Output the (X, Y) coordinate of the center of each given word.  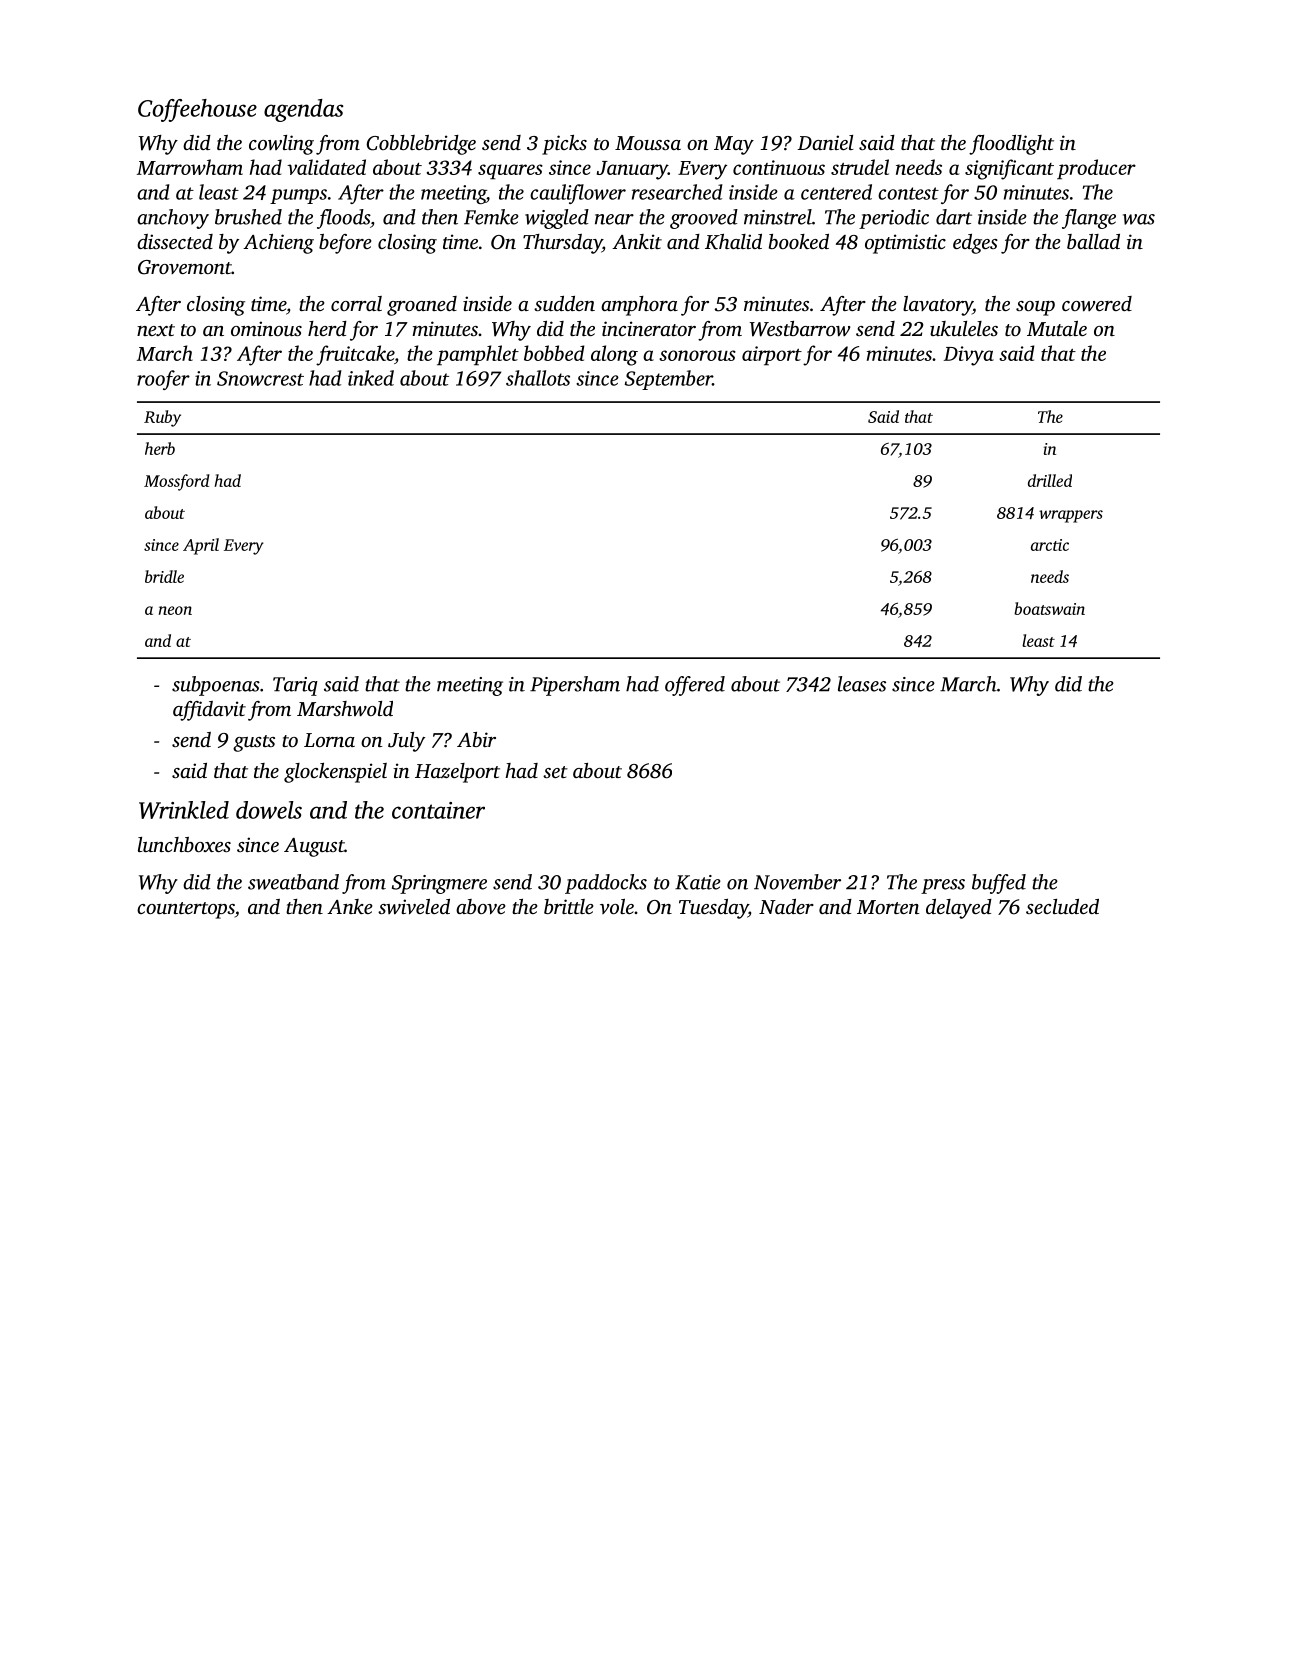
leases (862, 684)
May (734, 145)
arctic (1050, 545)
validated (326, 167)
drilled (1050, 480)
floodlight (1011, 145)
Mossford (177, 482)
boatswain (1049, 608)
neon (175, 610)
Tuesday (713, 909)
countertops (186, 910)
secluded (1062, 906)
